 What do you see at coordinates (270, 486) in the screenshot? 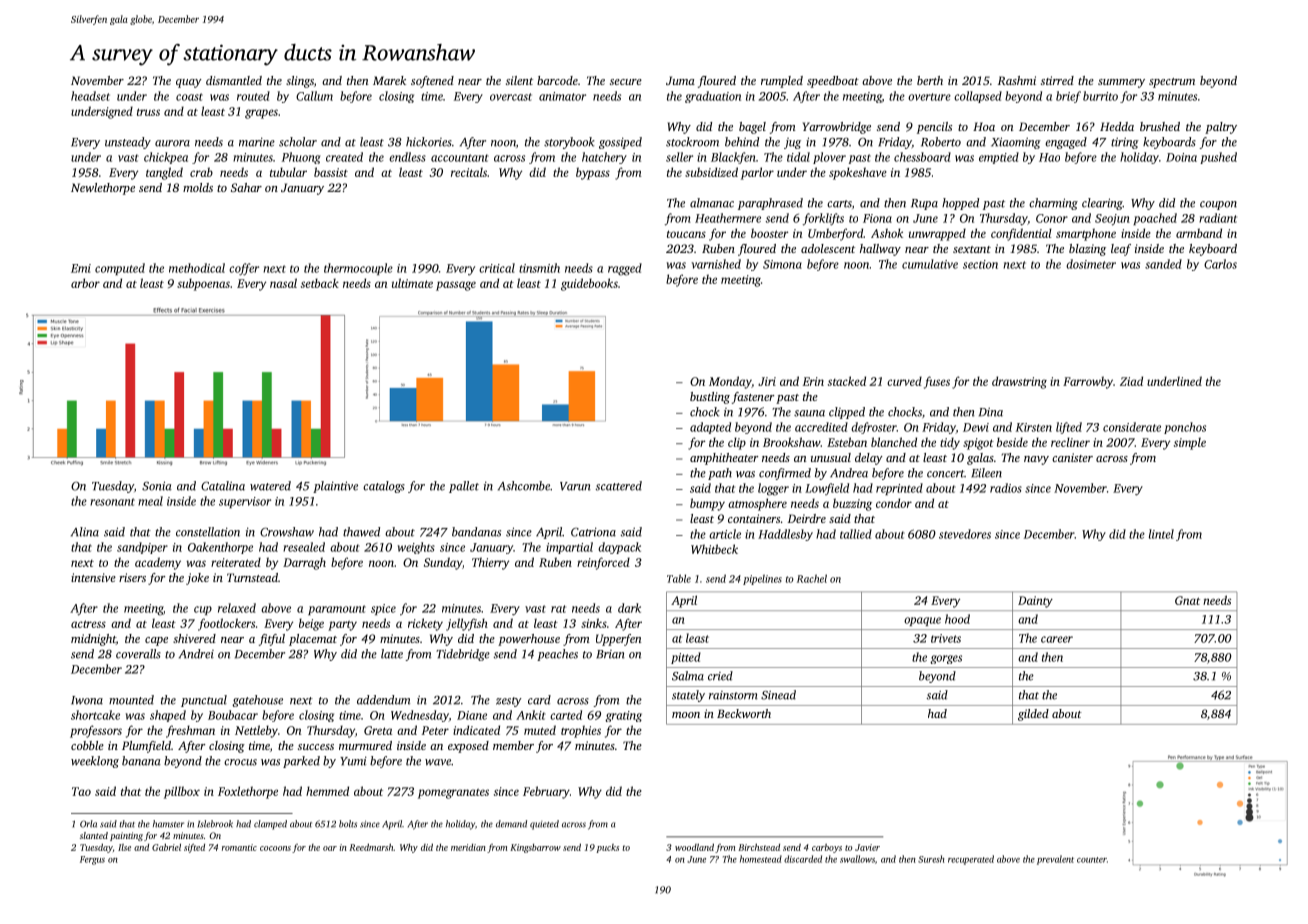
I see `watered` at bounding box center [270, 486].
